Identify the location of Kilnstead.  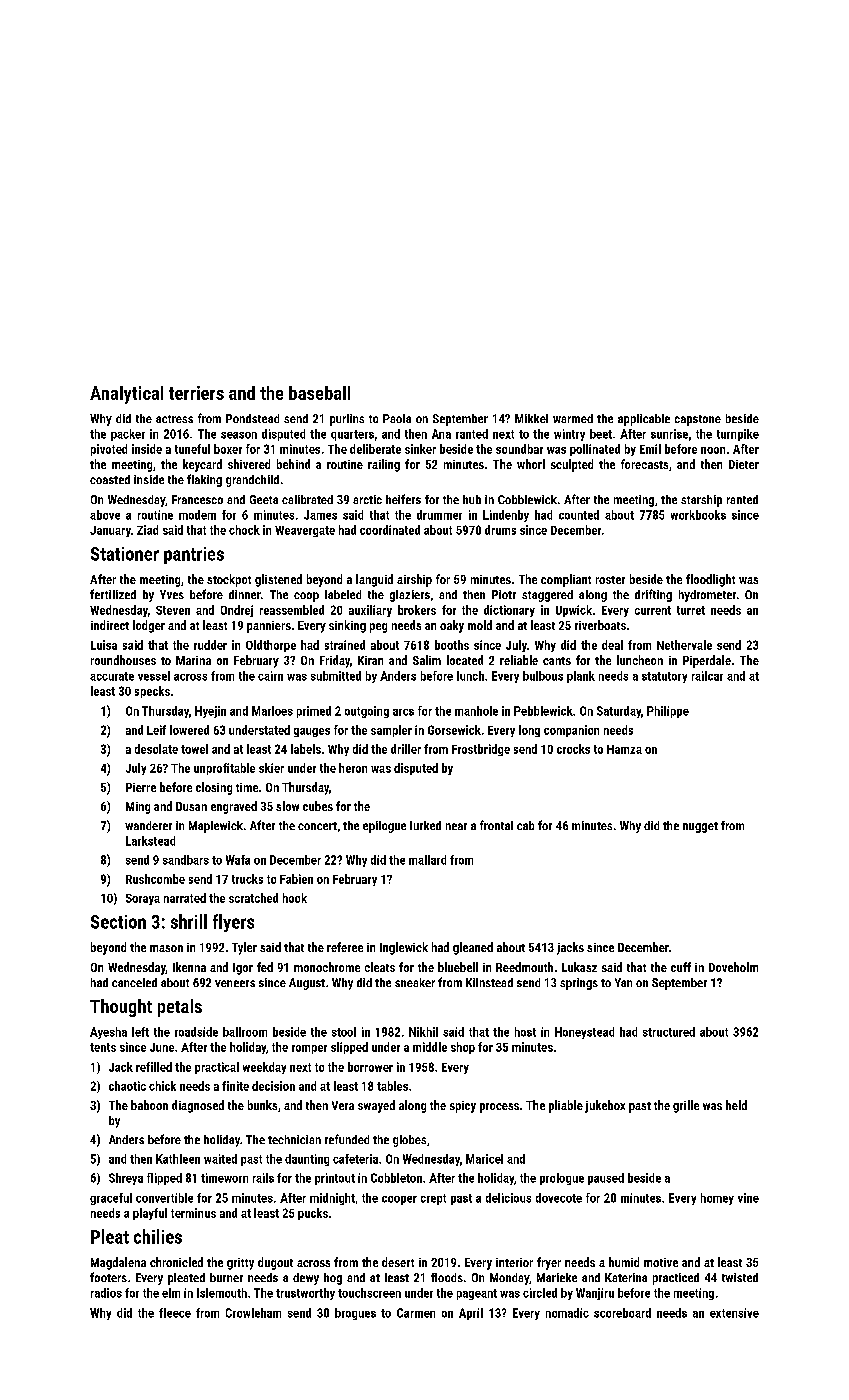
(489, 982).
